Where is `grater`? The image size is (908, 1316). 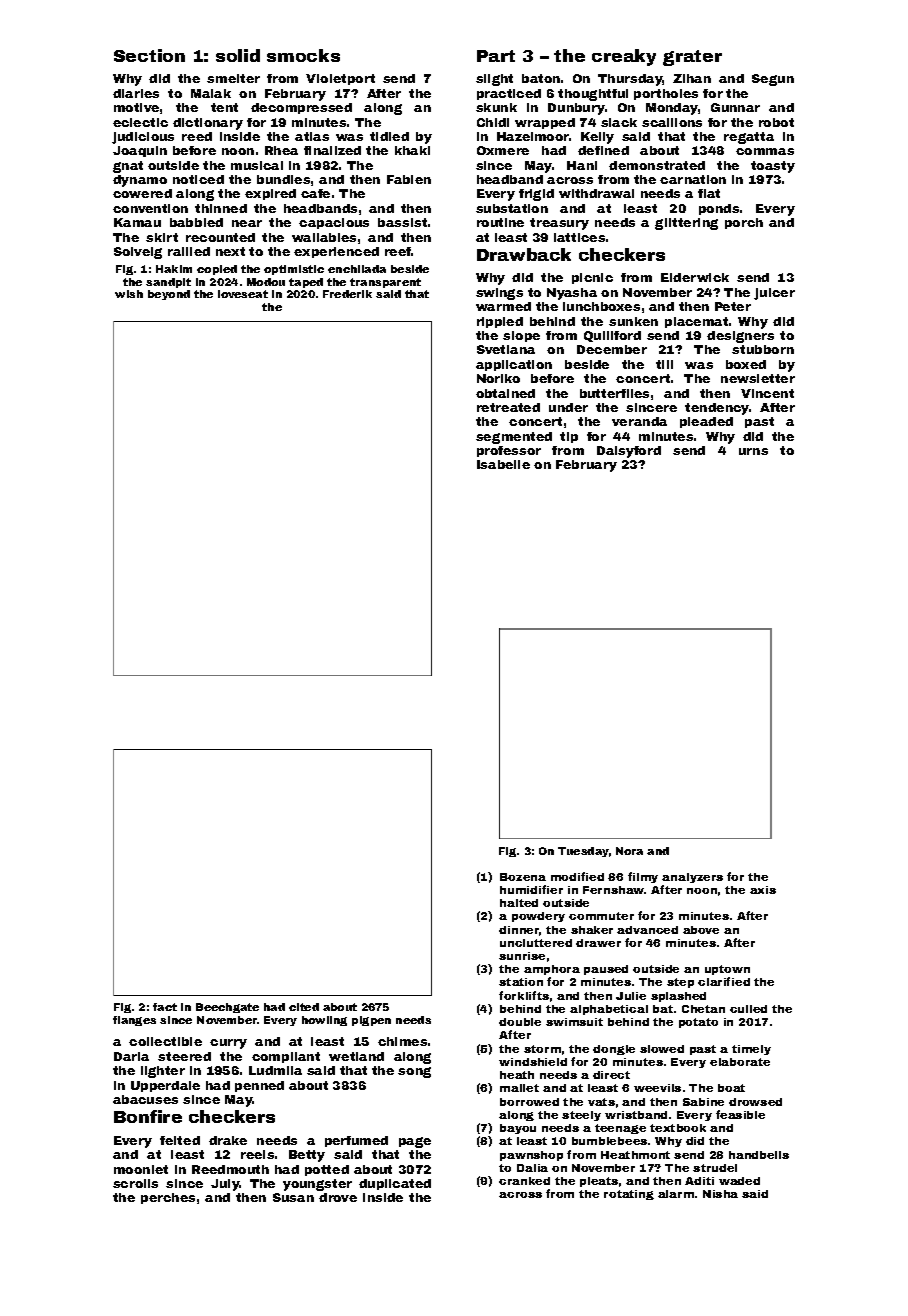
grater is located at coordinates (692, 58).
